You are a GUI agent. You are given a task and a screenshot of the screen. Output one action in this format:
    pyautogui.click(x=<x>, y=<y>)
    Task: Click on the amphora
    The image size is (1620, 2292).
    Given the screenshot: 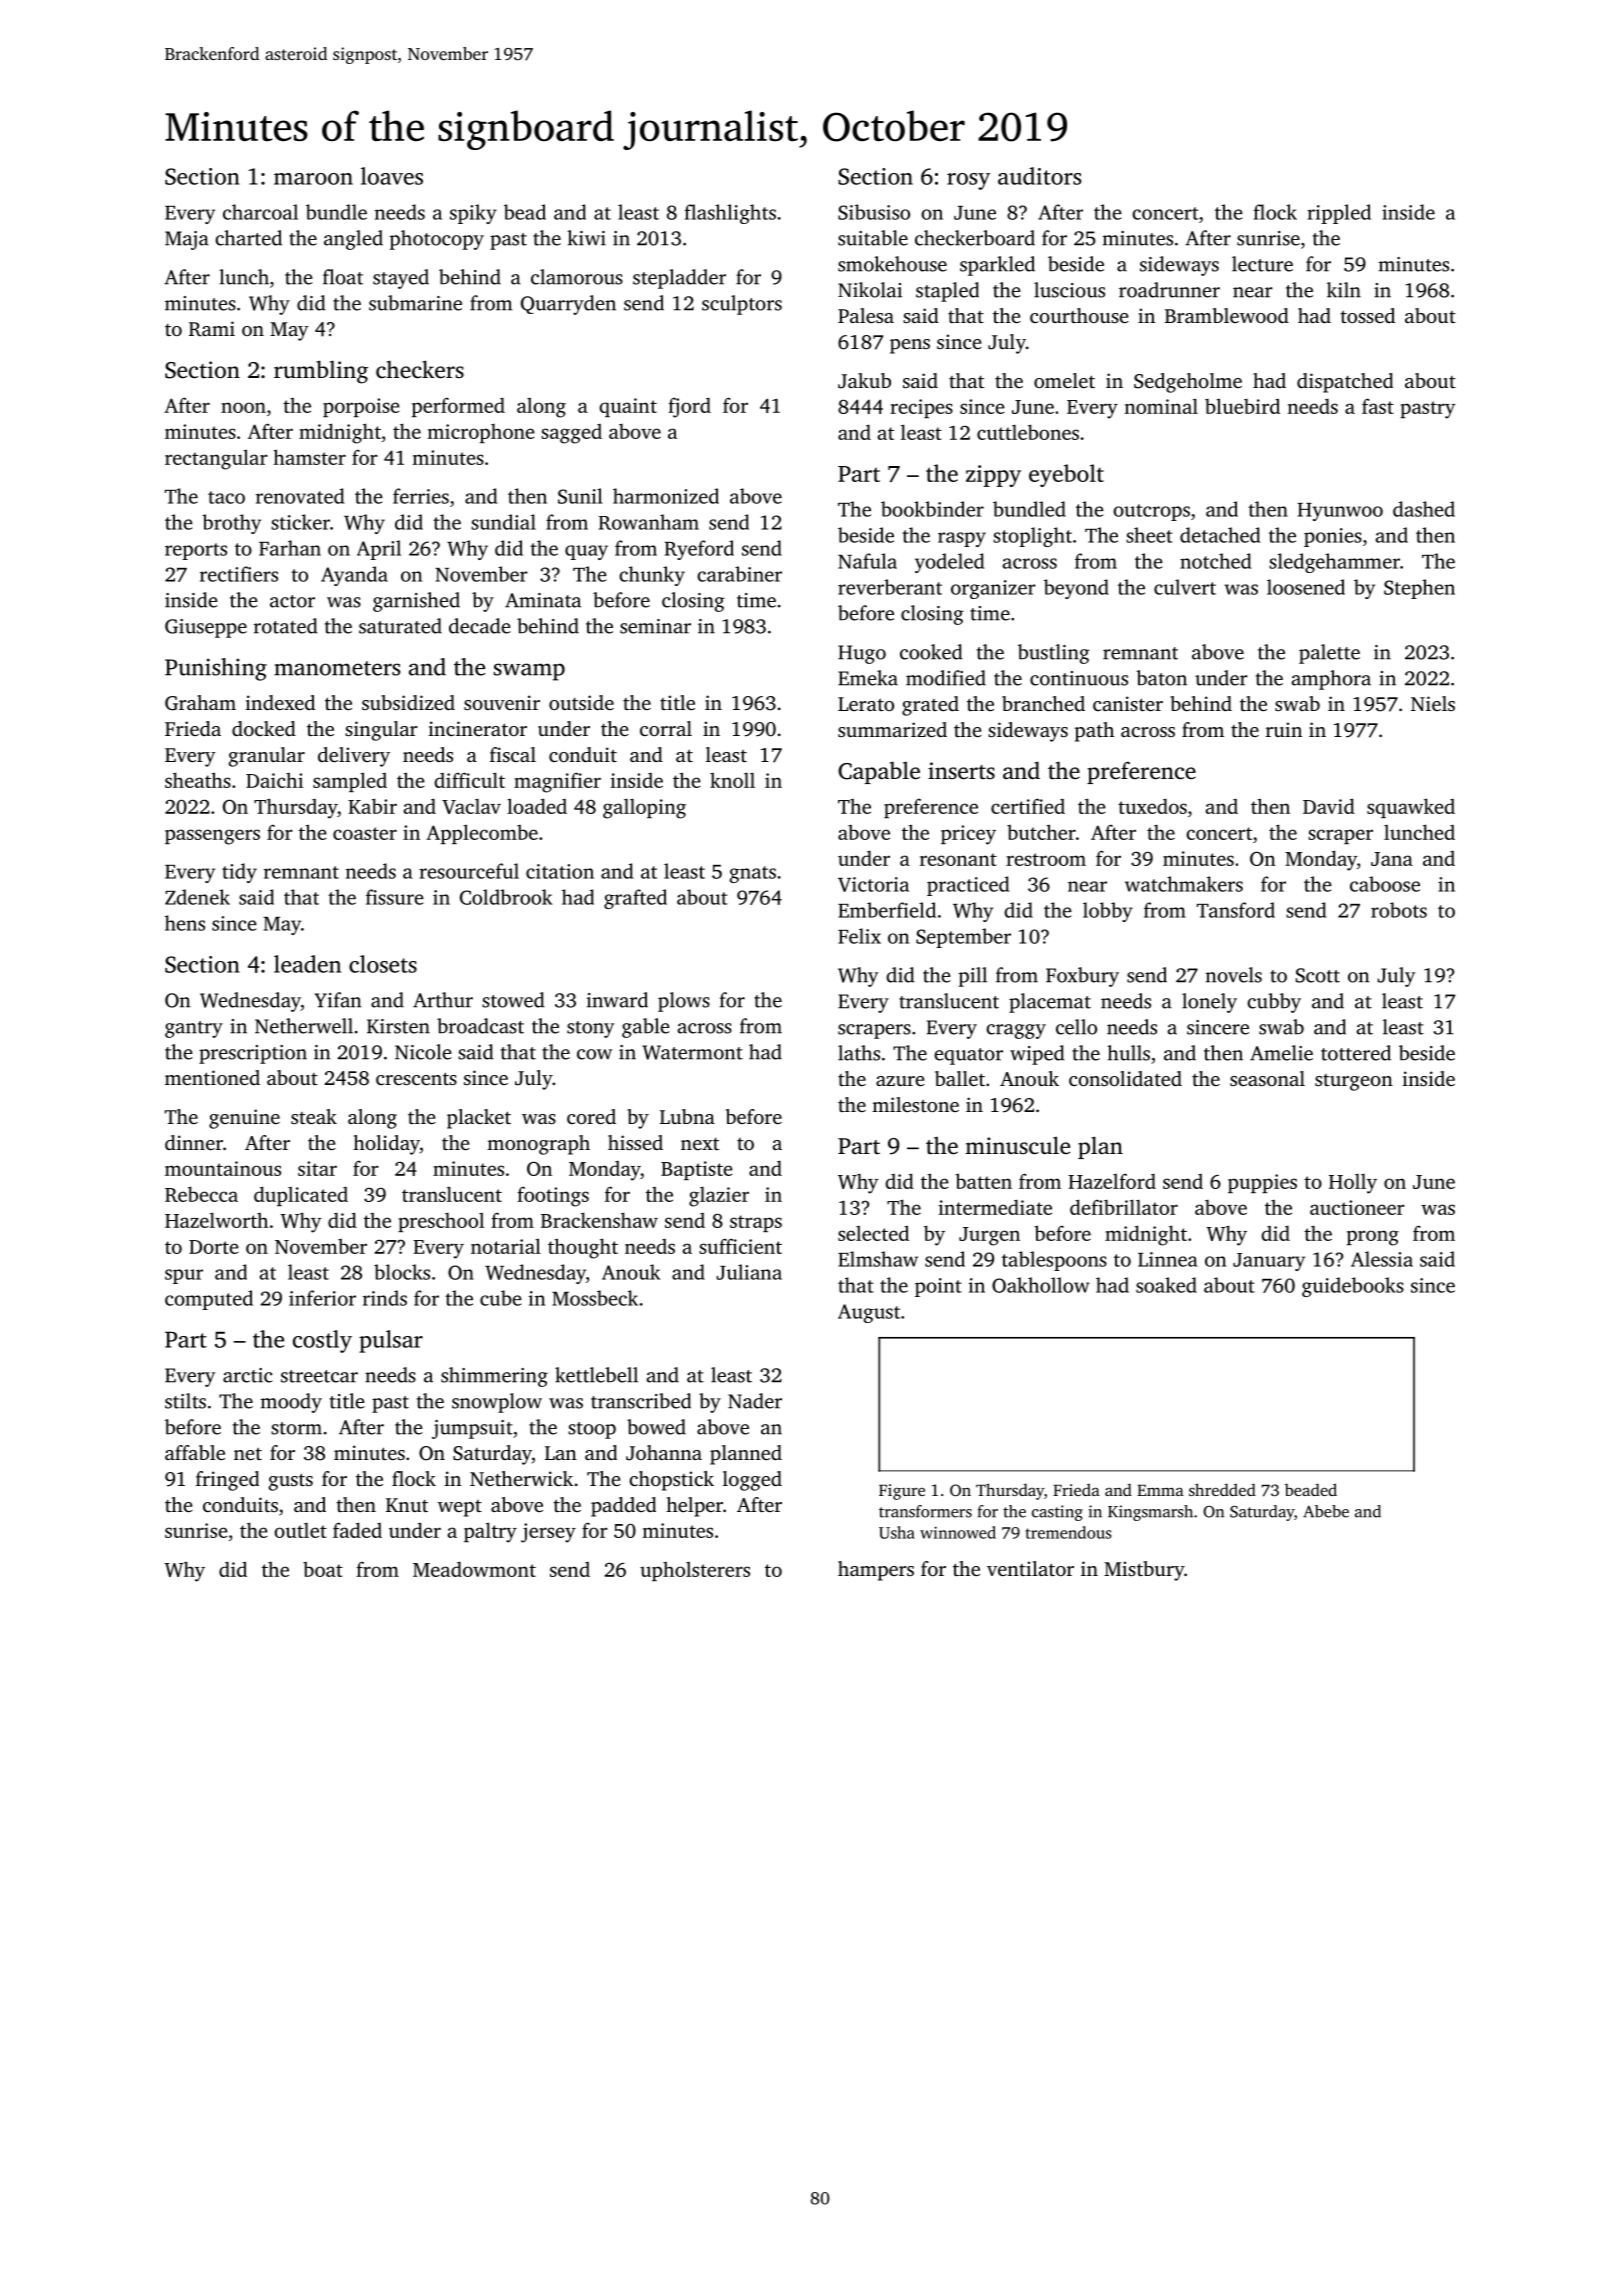 What is the action you would take?
    pyautogui.click(x=1331, y=680)
